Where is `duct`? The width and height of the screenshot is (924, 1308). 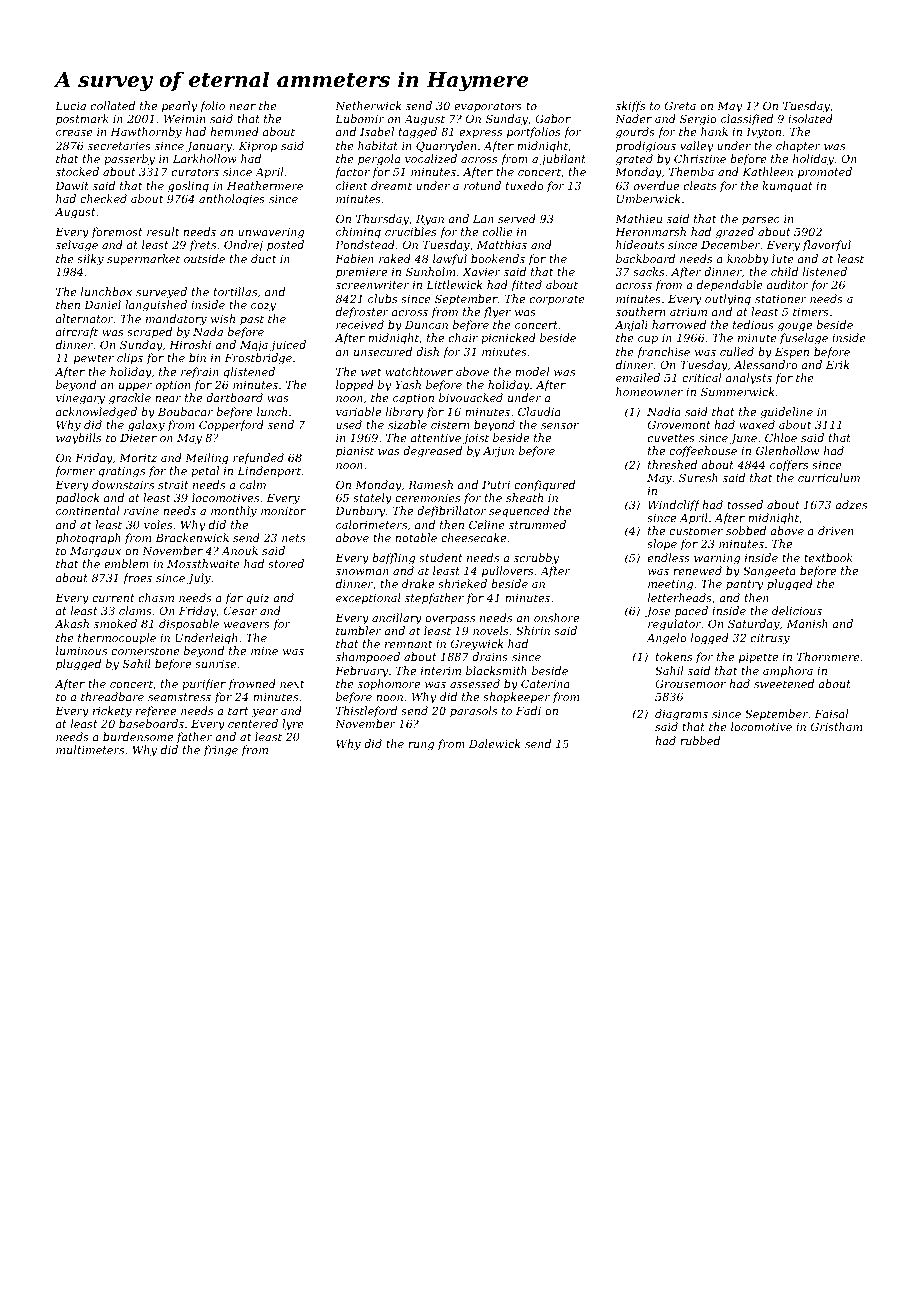 duct is located at coordinates (263, 258).
